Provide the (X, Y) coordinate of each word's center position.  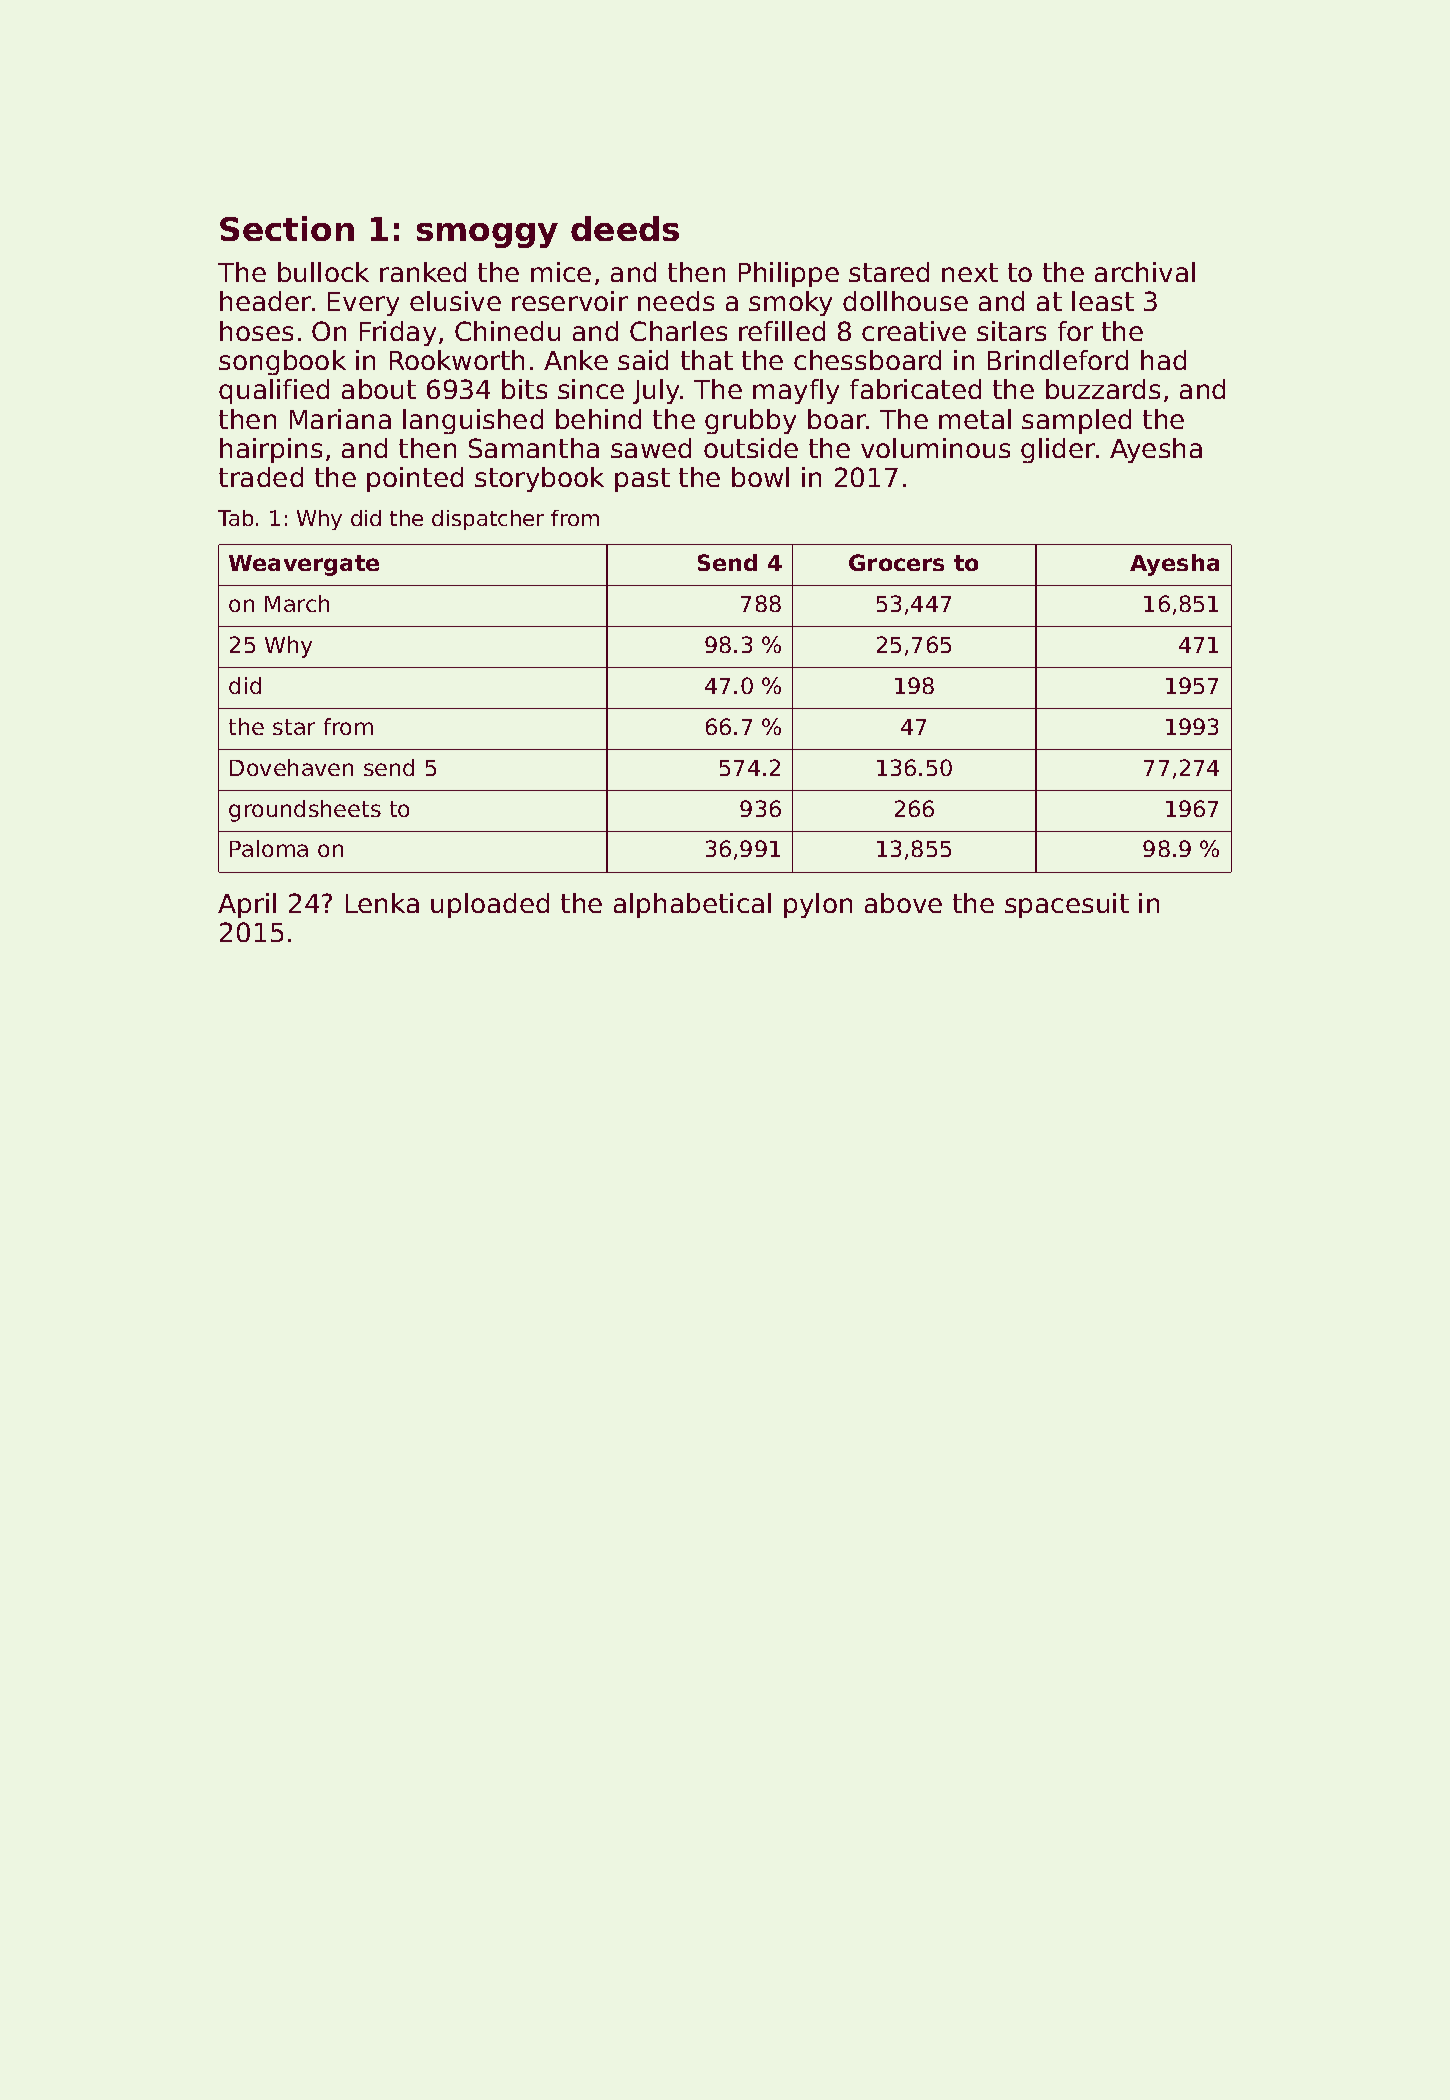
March (297, 603)
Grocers (896, 562)
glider (1058, 450)
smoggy (487, 235)
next (970, 272)
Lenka (382, 903)
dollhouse (905, 301)
